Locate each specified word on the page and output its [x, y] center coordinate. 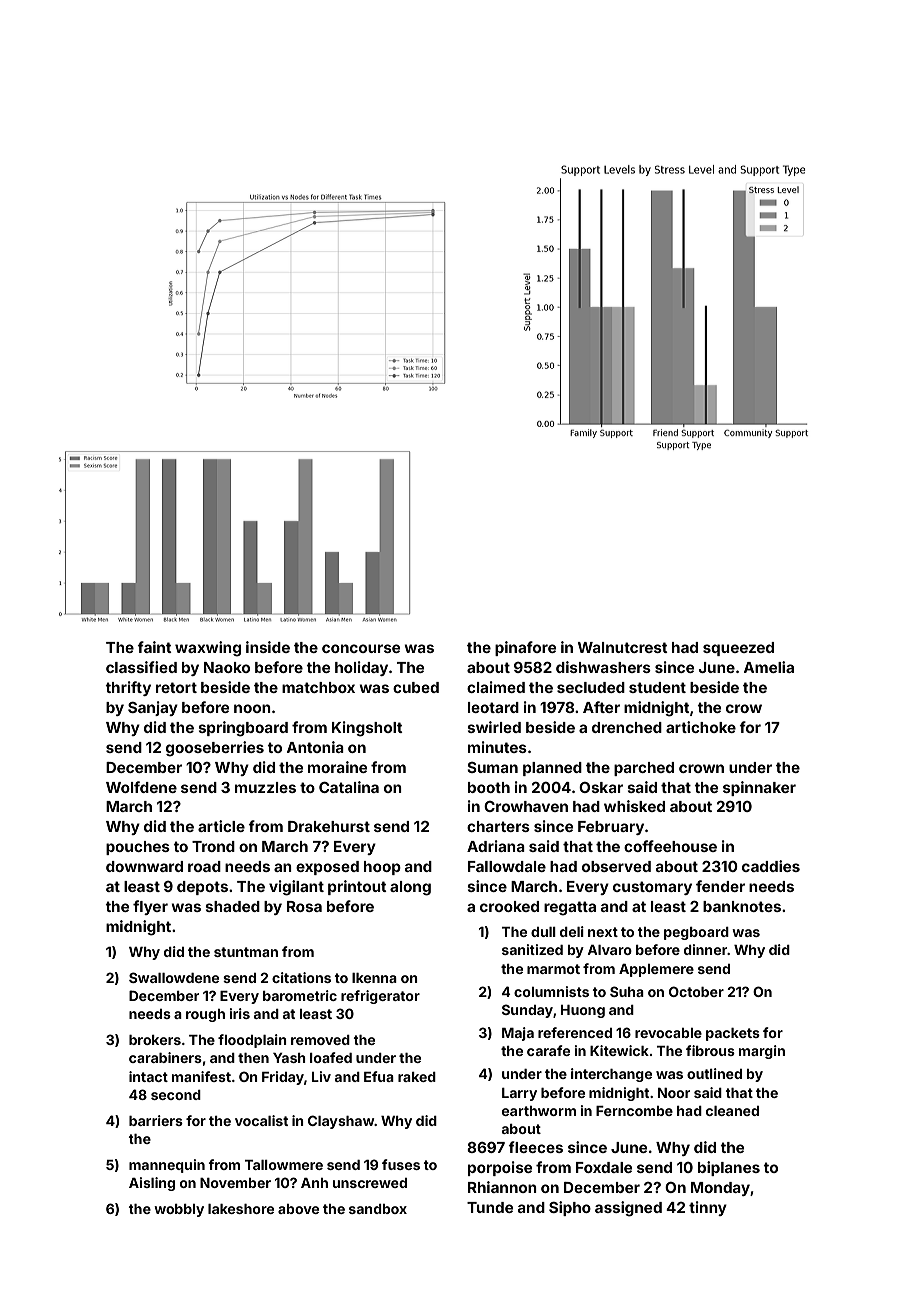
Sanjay [153, 708]
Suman [492, 767]
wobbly [179, 1210]
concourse [361, 648]
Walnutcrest [623, 647]
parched [644, 769]
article [221, 826]
